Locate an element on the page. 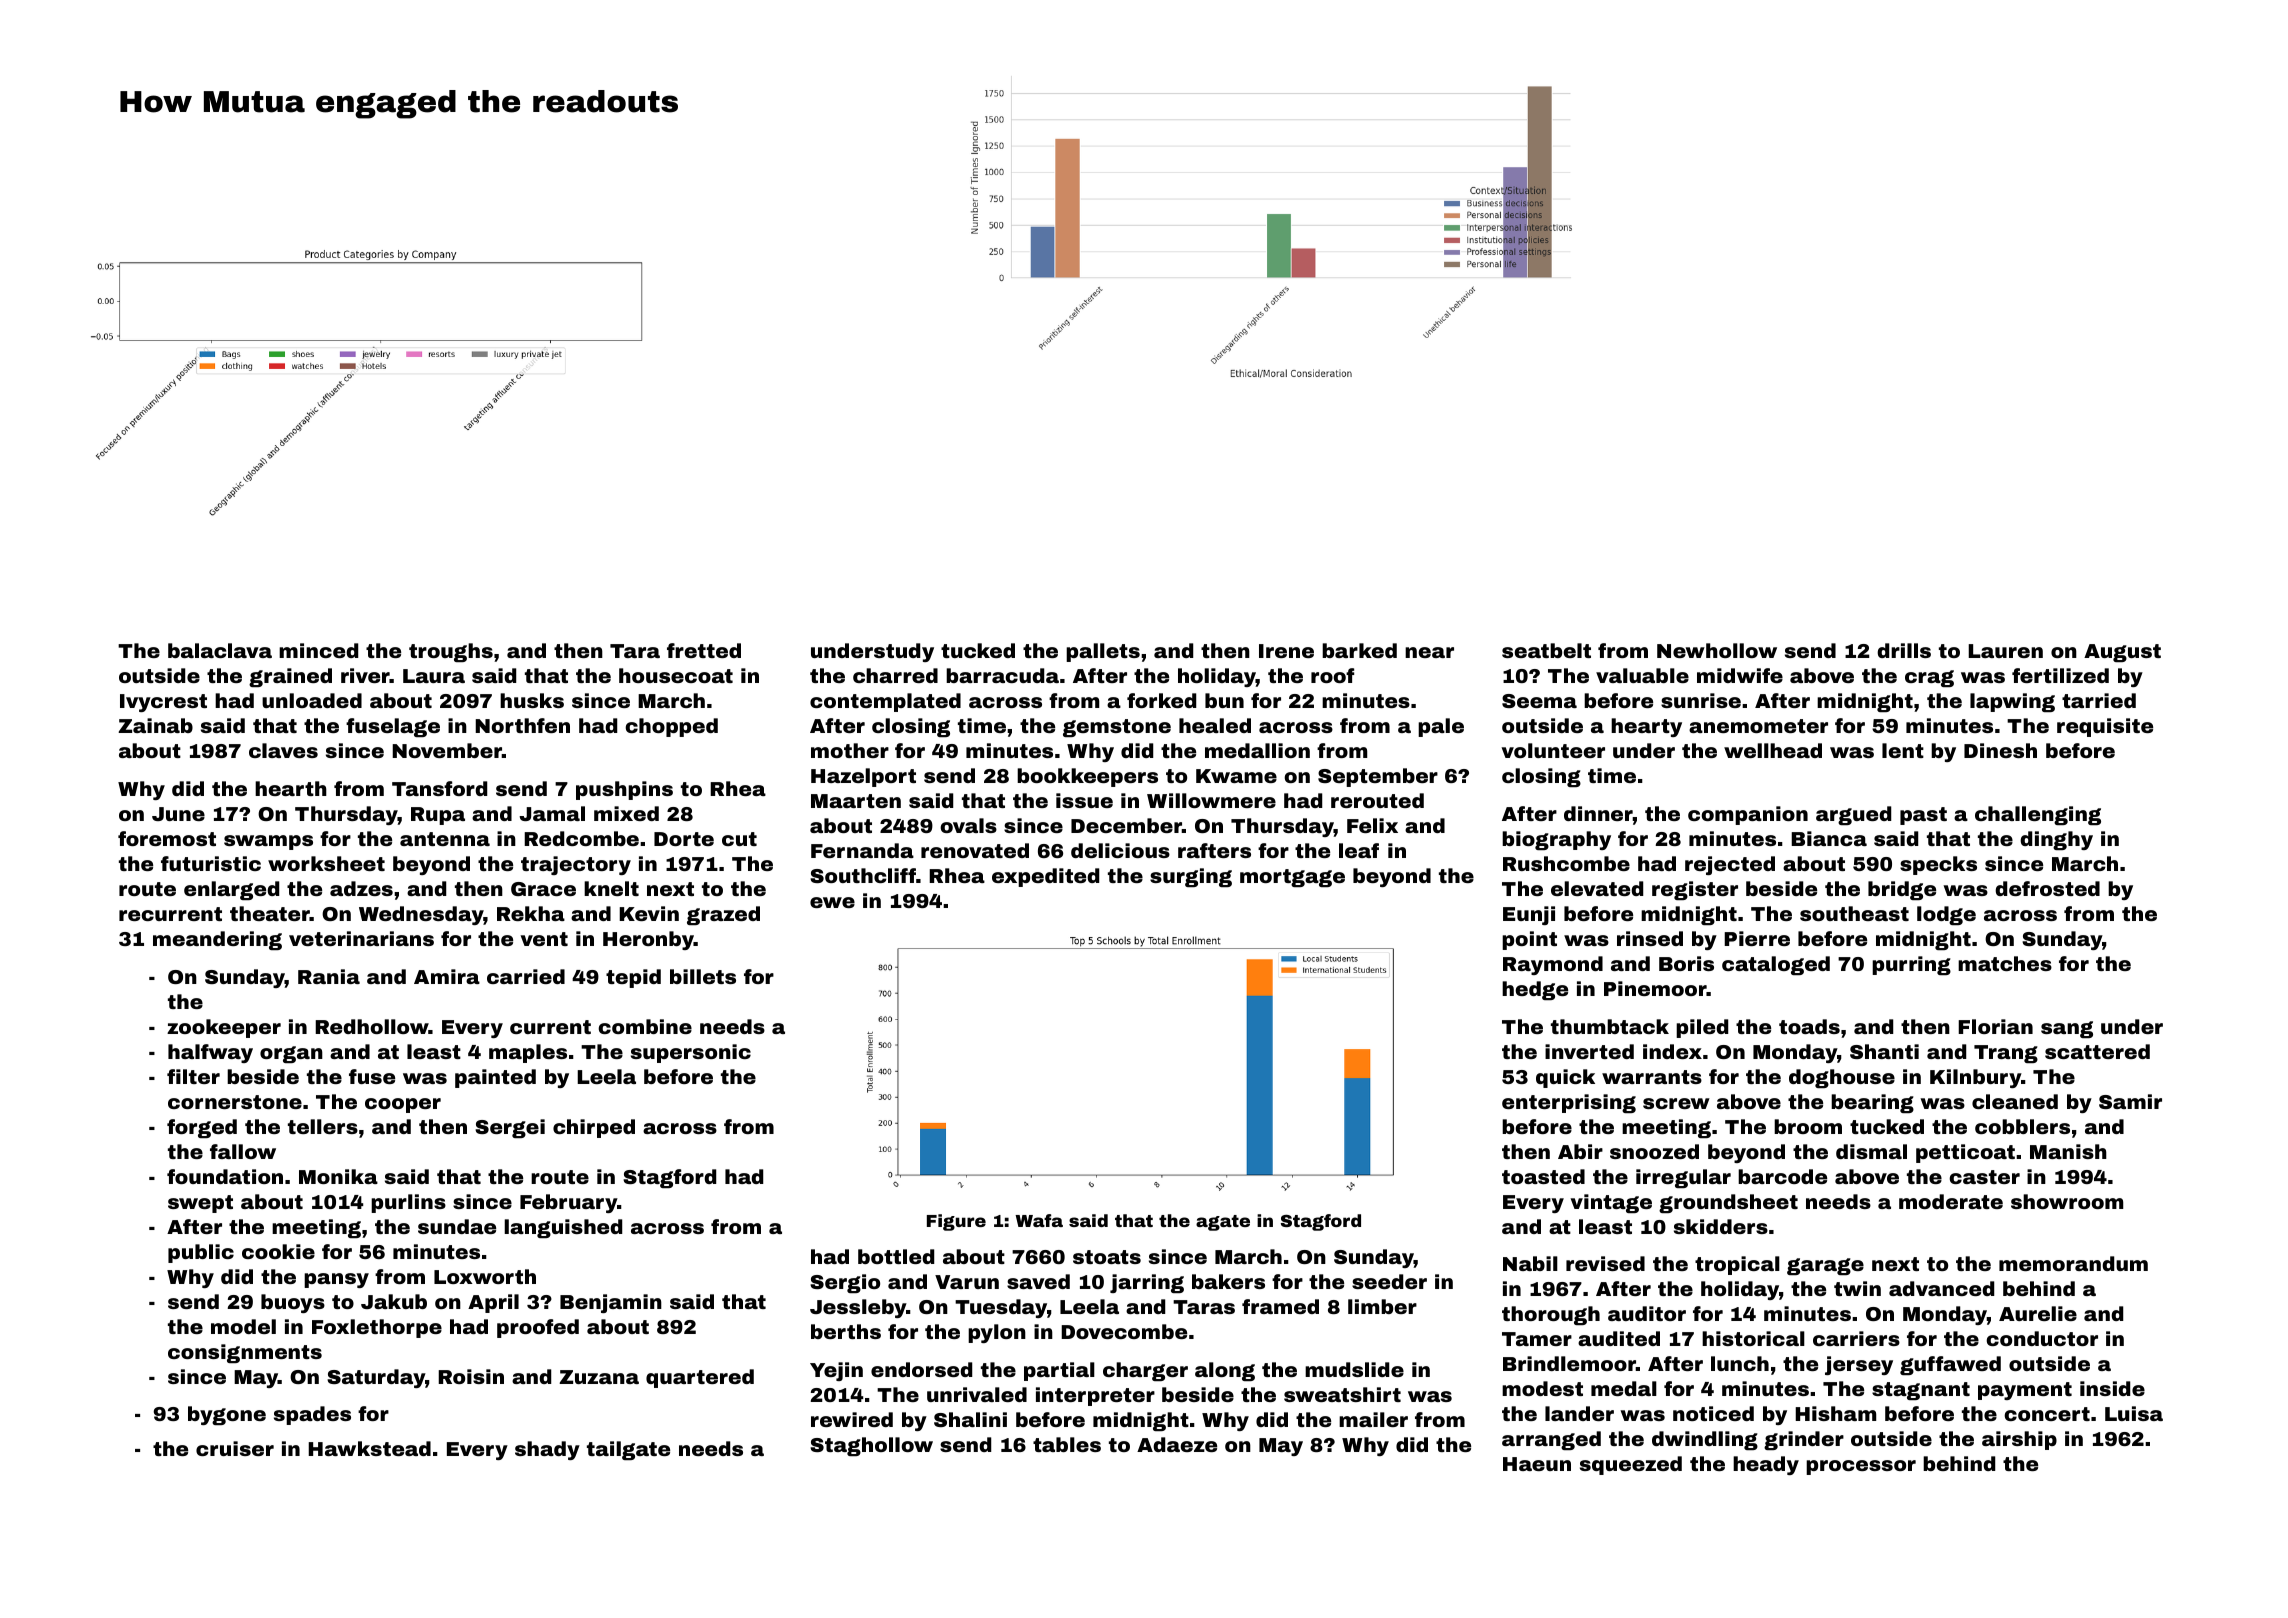 This document has width=2288, height=1618. Manish is located at coordinates (2068, 1151).
